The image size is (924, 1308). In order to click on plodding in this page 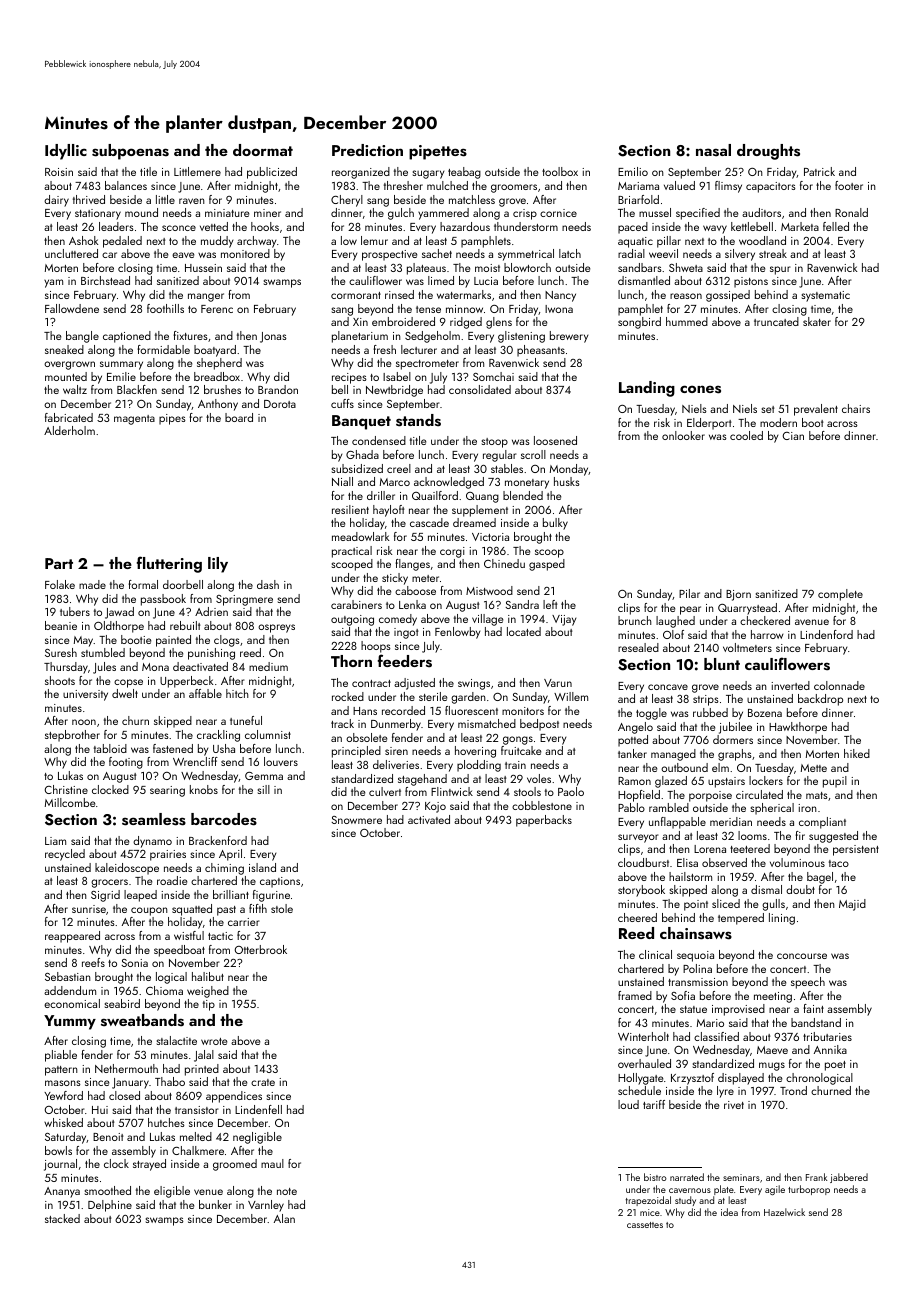, I will do `click(479, 766)`.
